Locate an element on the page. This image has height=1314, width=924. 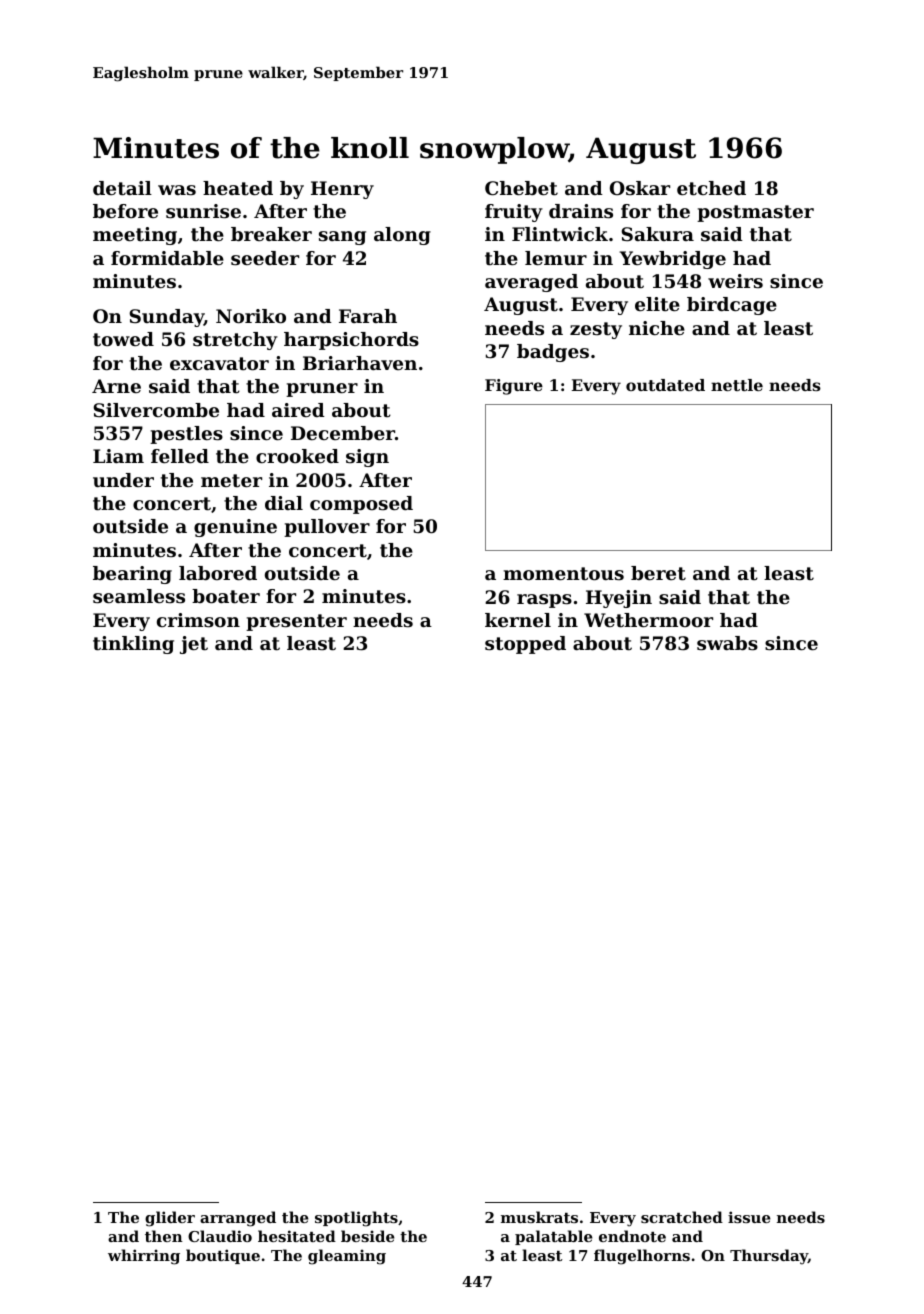
Flintwick is located at coordinates (560, 234).
